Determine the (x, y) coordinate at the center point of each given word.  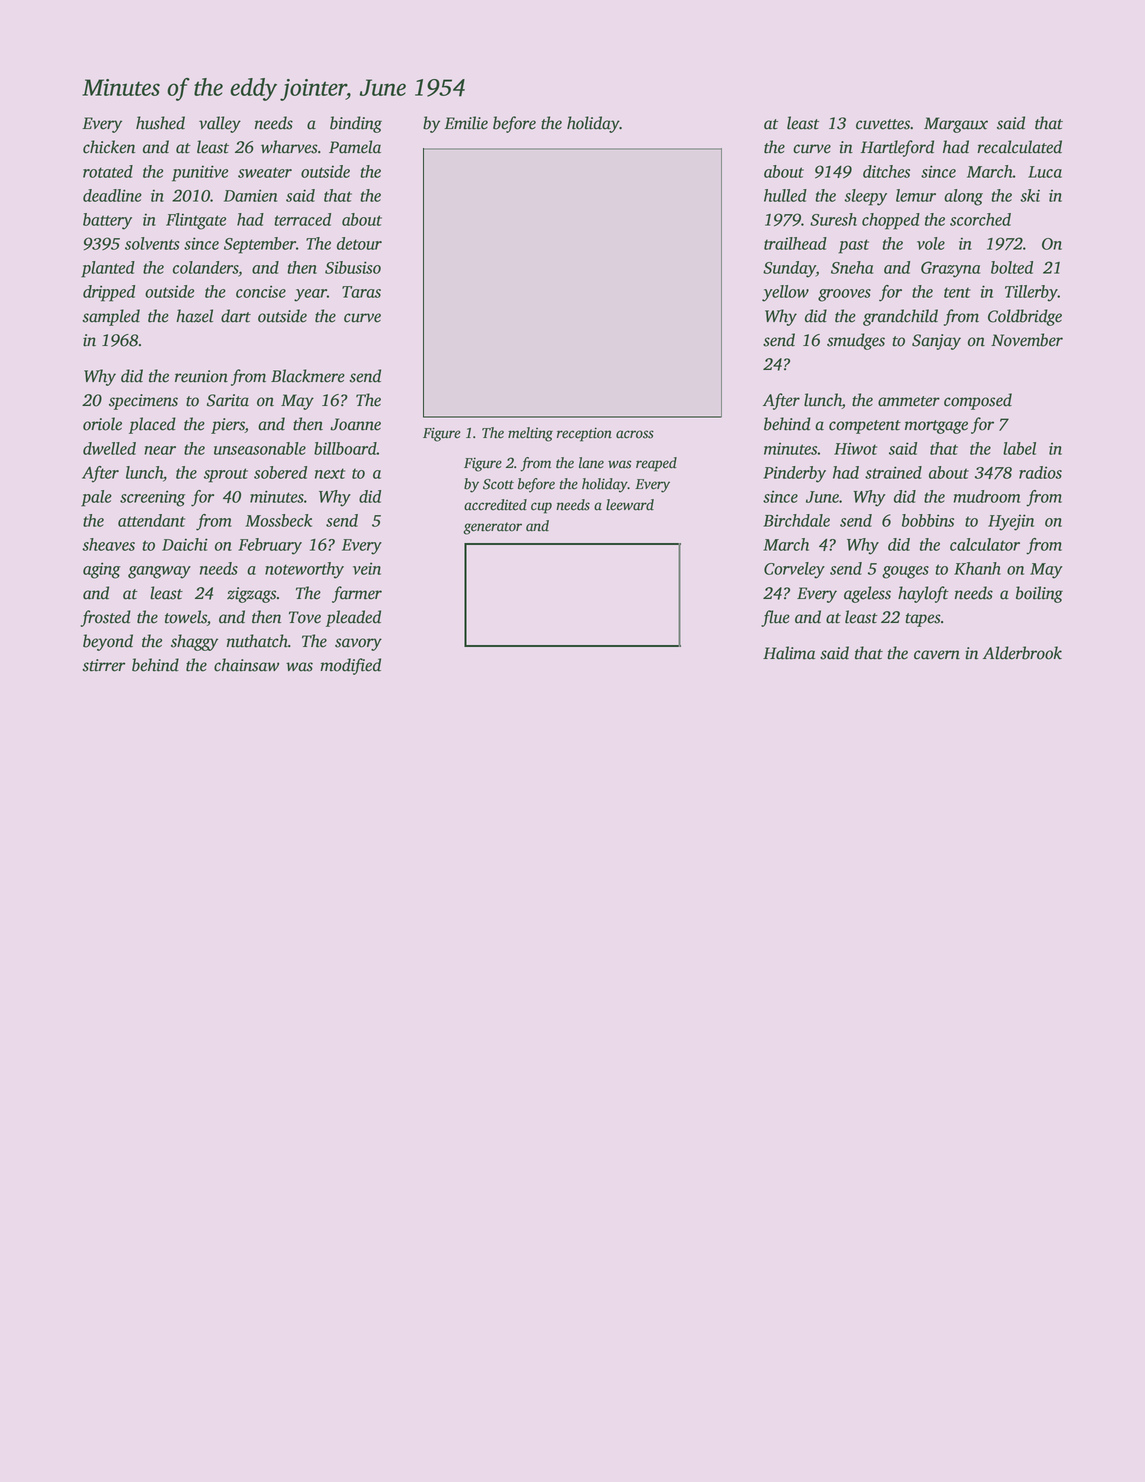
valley (220, 124)
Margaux (956, 125)
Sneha (852, 267)
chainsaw (246, 665)
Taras (361, 292)
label (1019, 448)
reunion (201, 376)
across (635, 434)
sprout (226, 475)
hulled (785, 195)
